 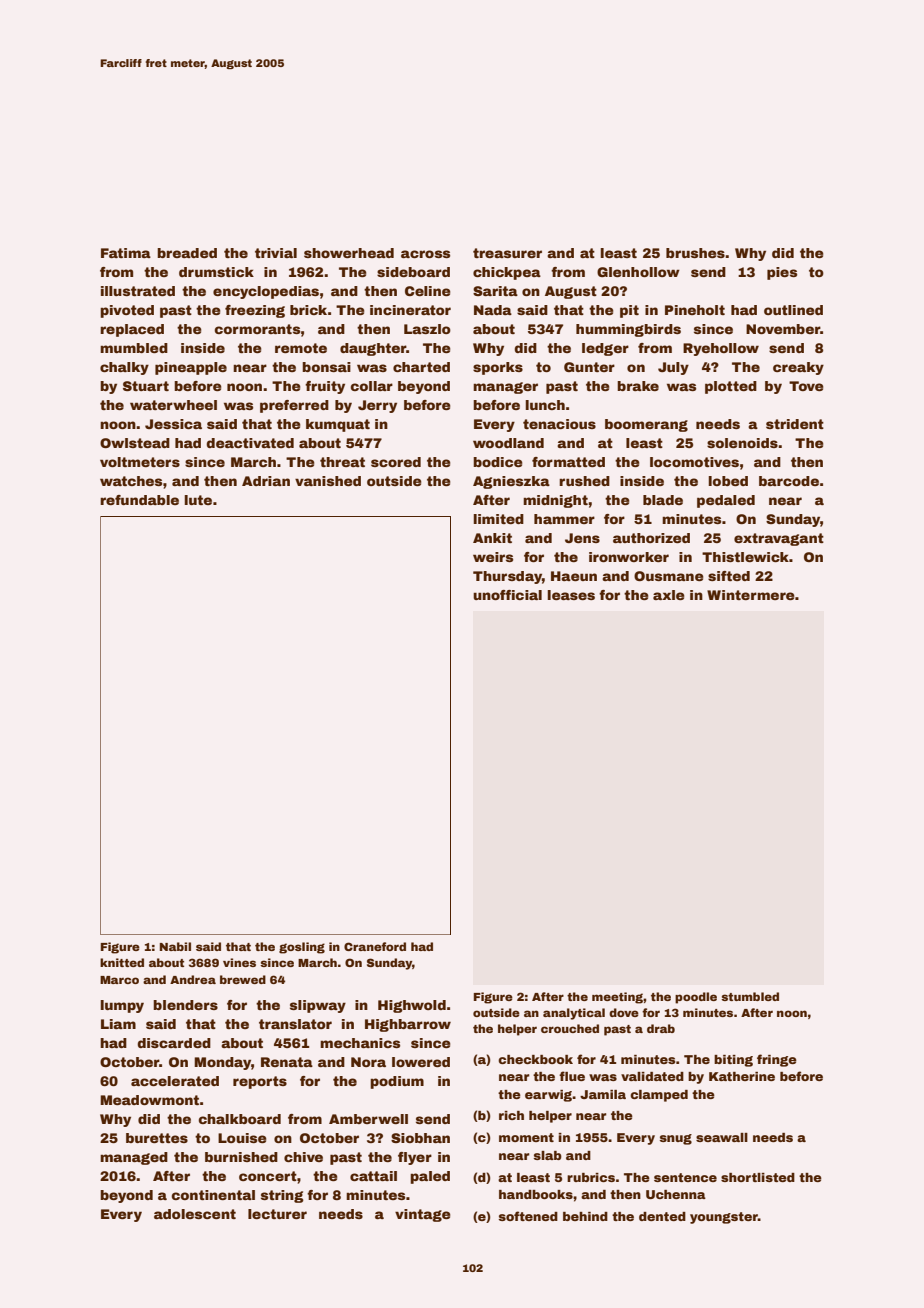 What do you see at coordinates (526, 1137) in the screenshot?
I see `moment` at bounding box center [526, 1137].
